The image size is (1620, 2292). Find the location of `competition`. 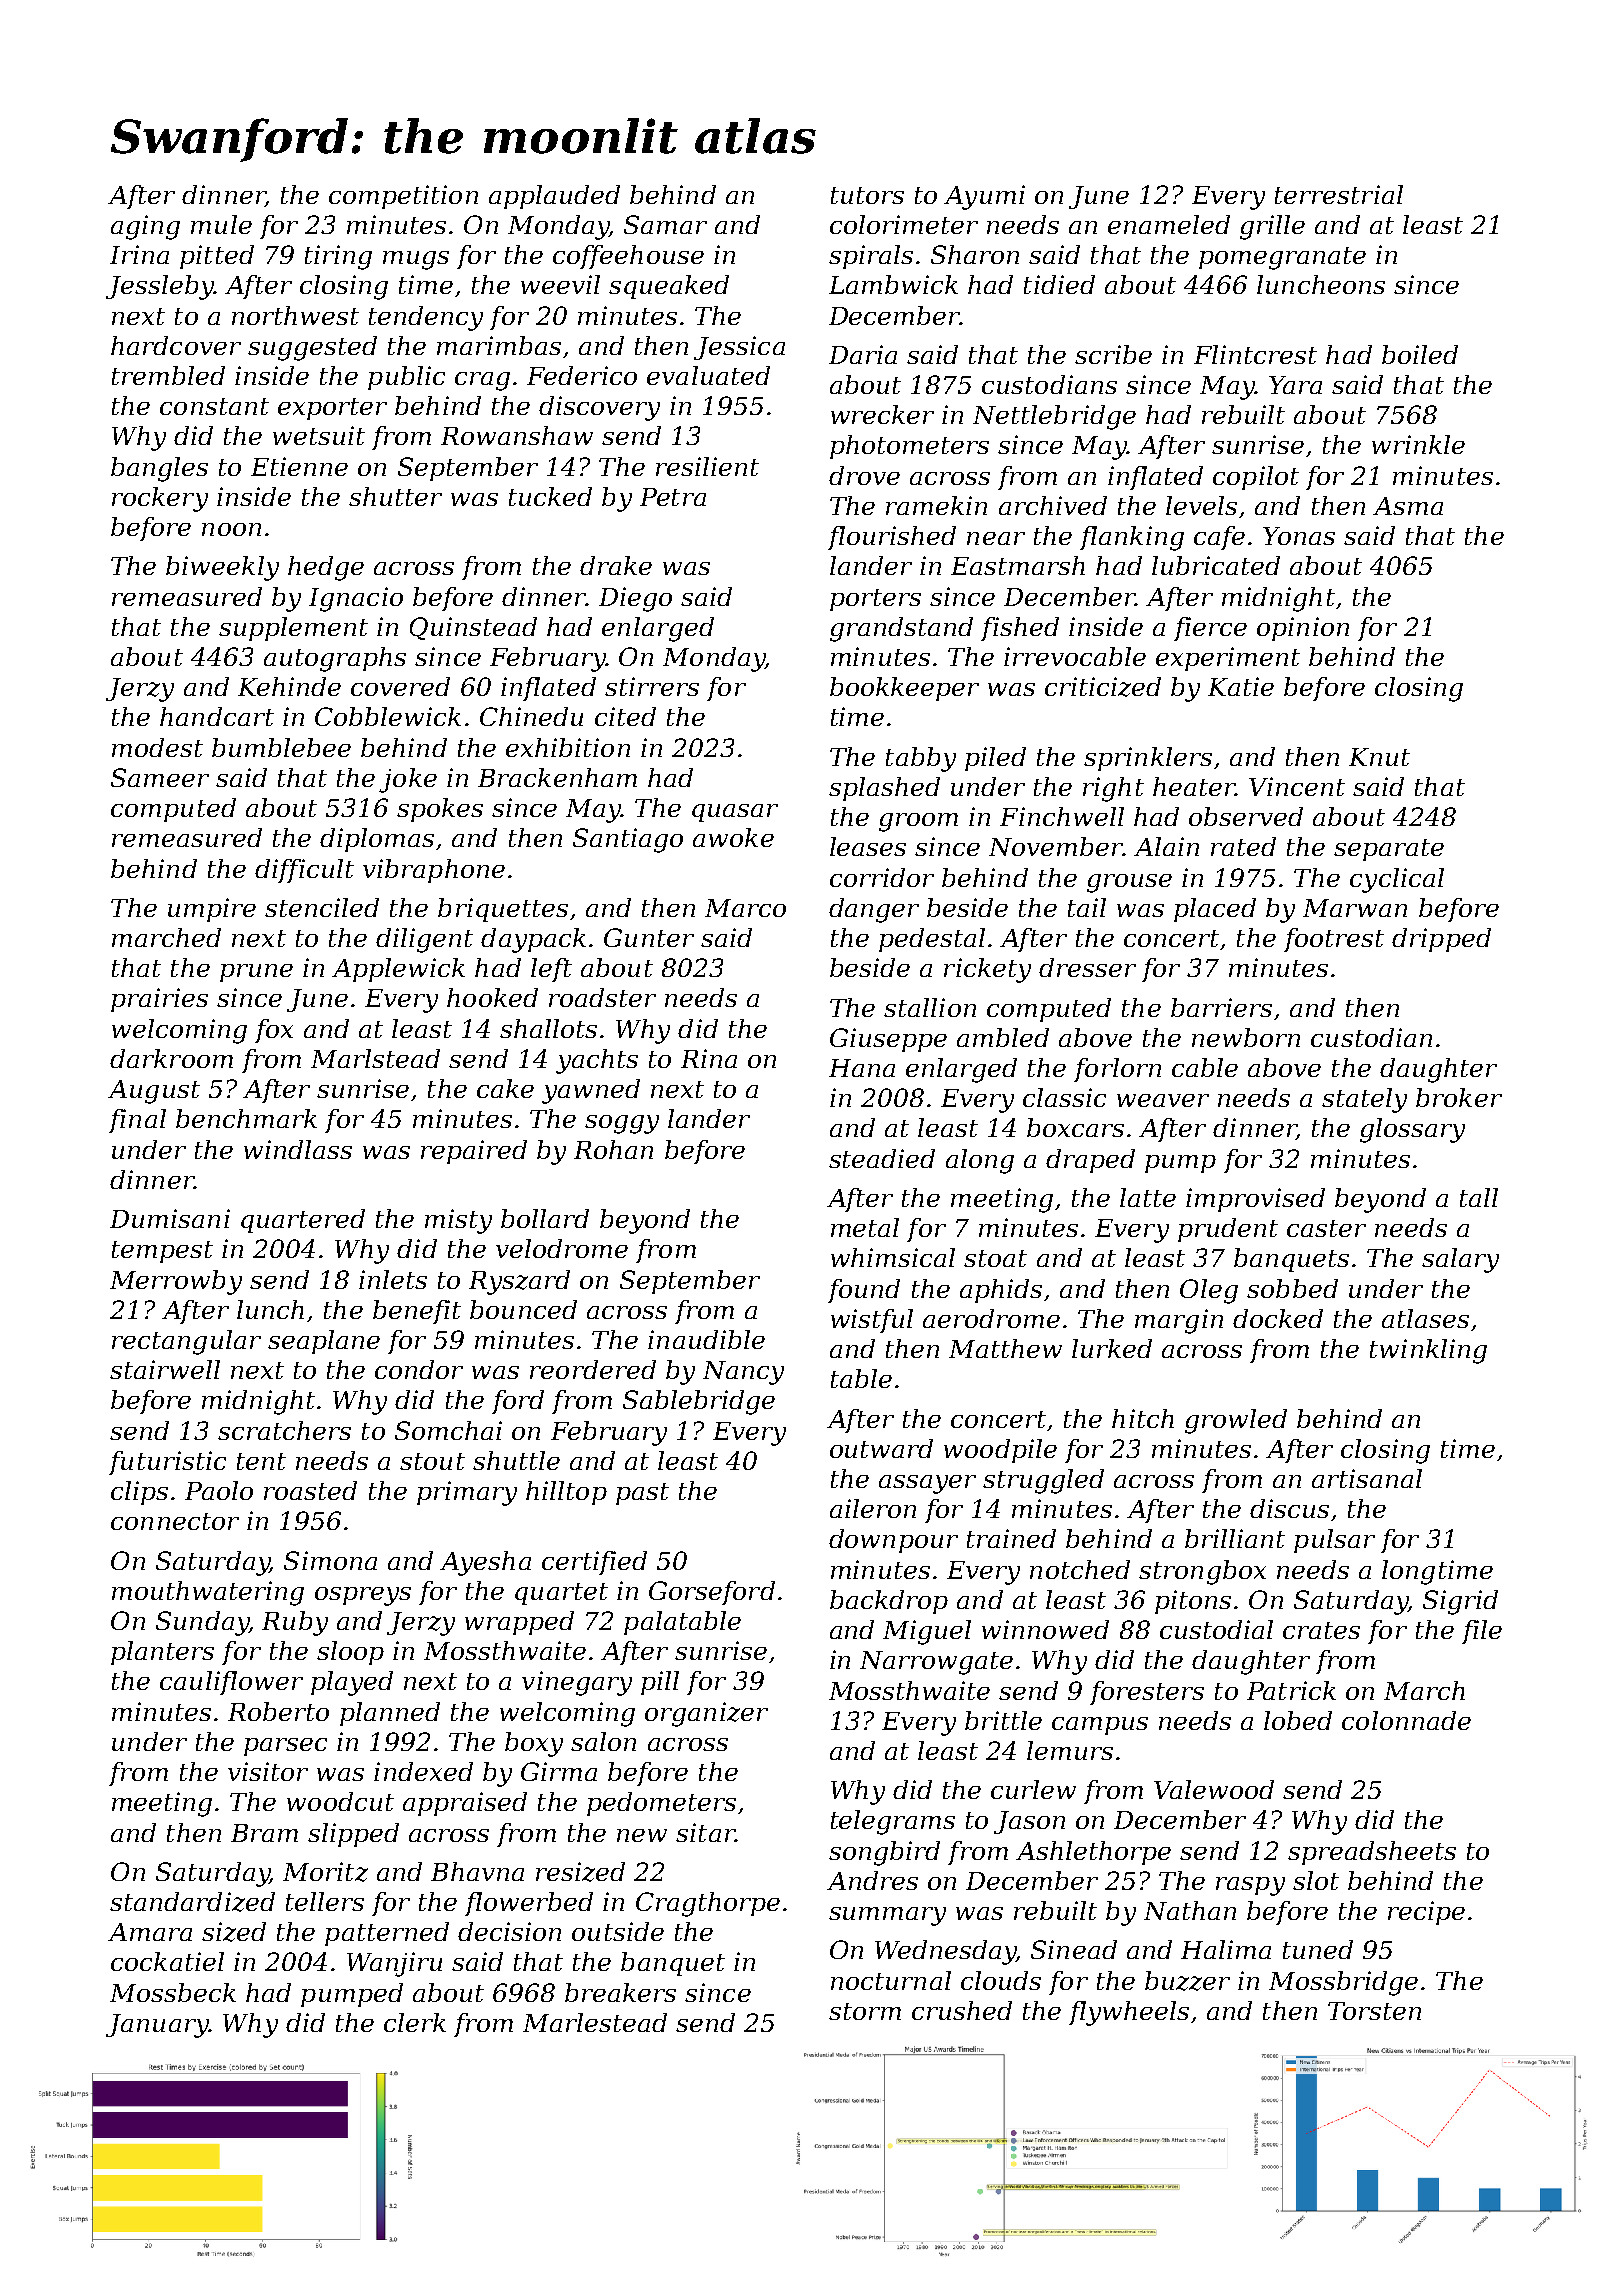

competition is located at coordinates (403, 197).
